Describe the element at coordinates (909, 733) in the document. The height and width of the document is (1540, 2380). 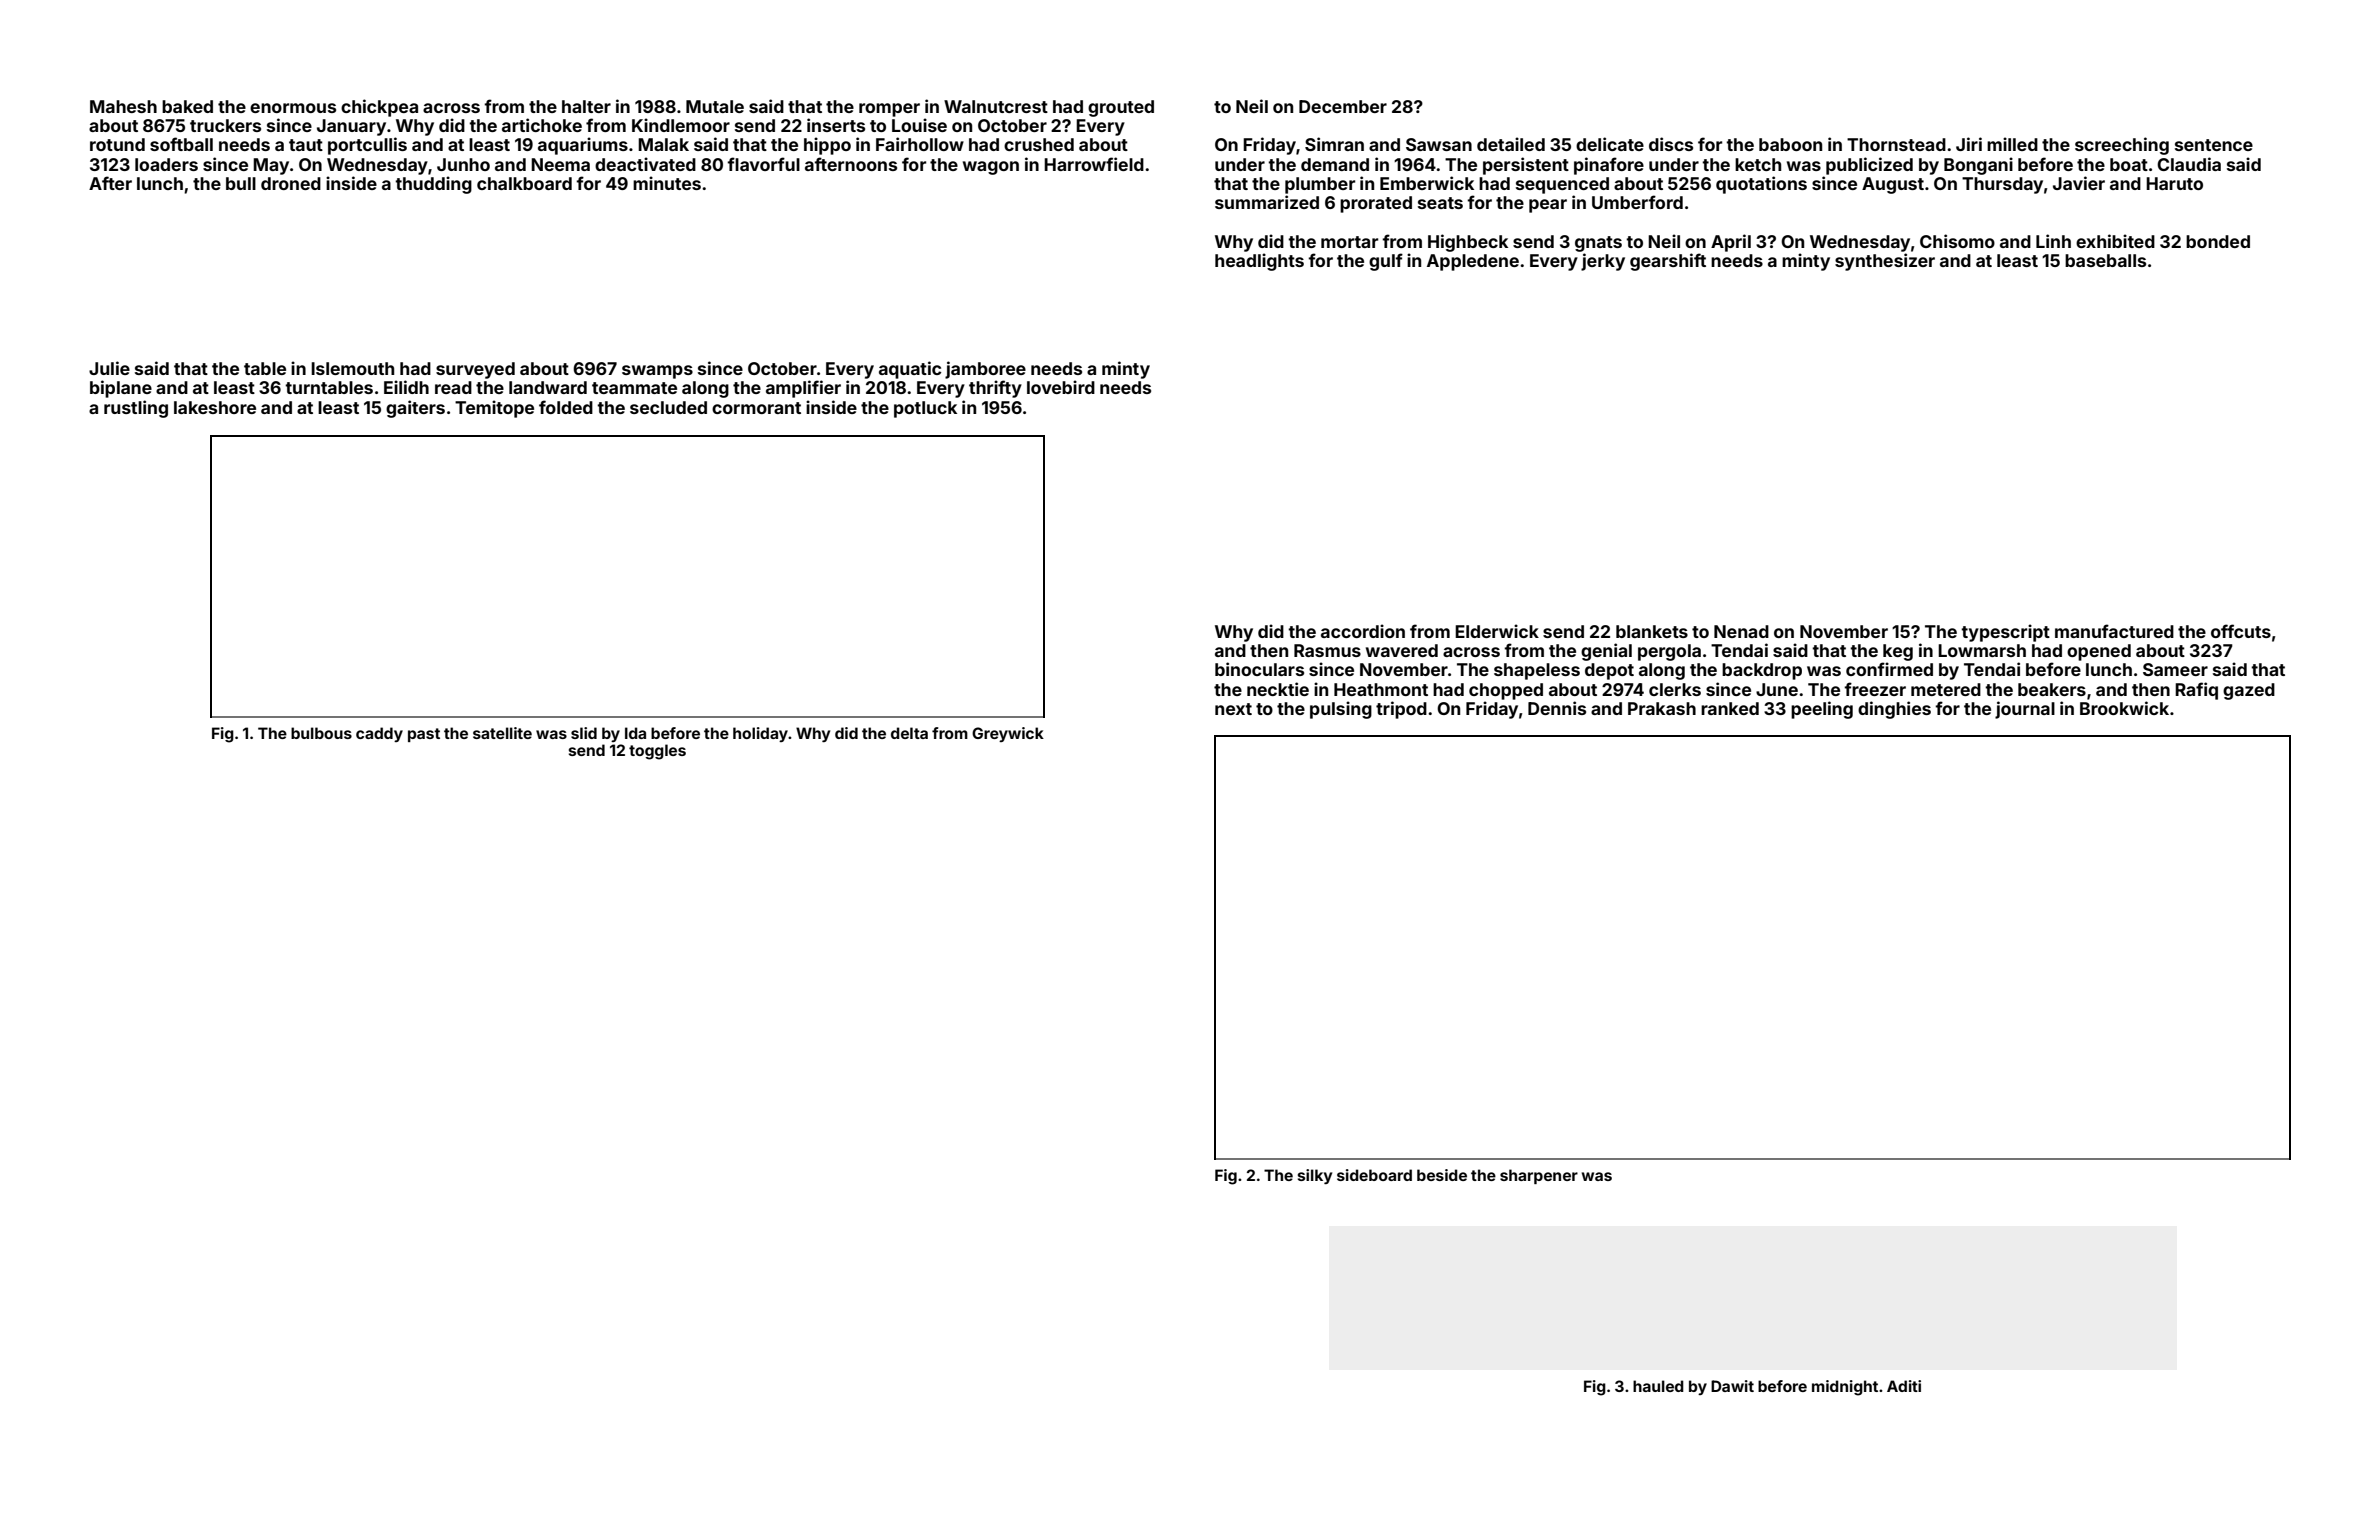
I see `delta` at that location.
